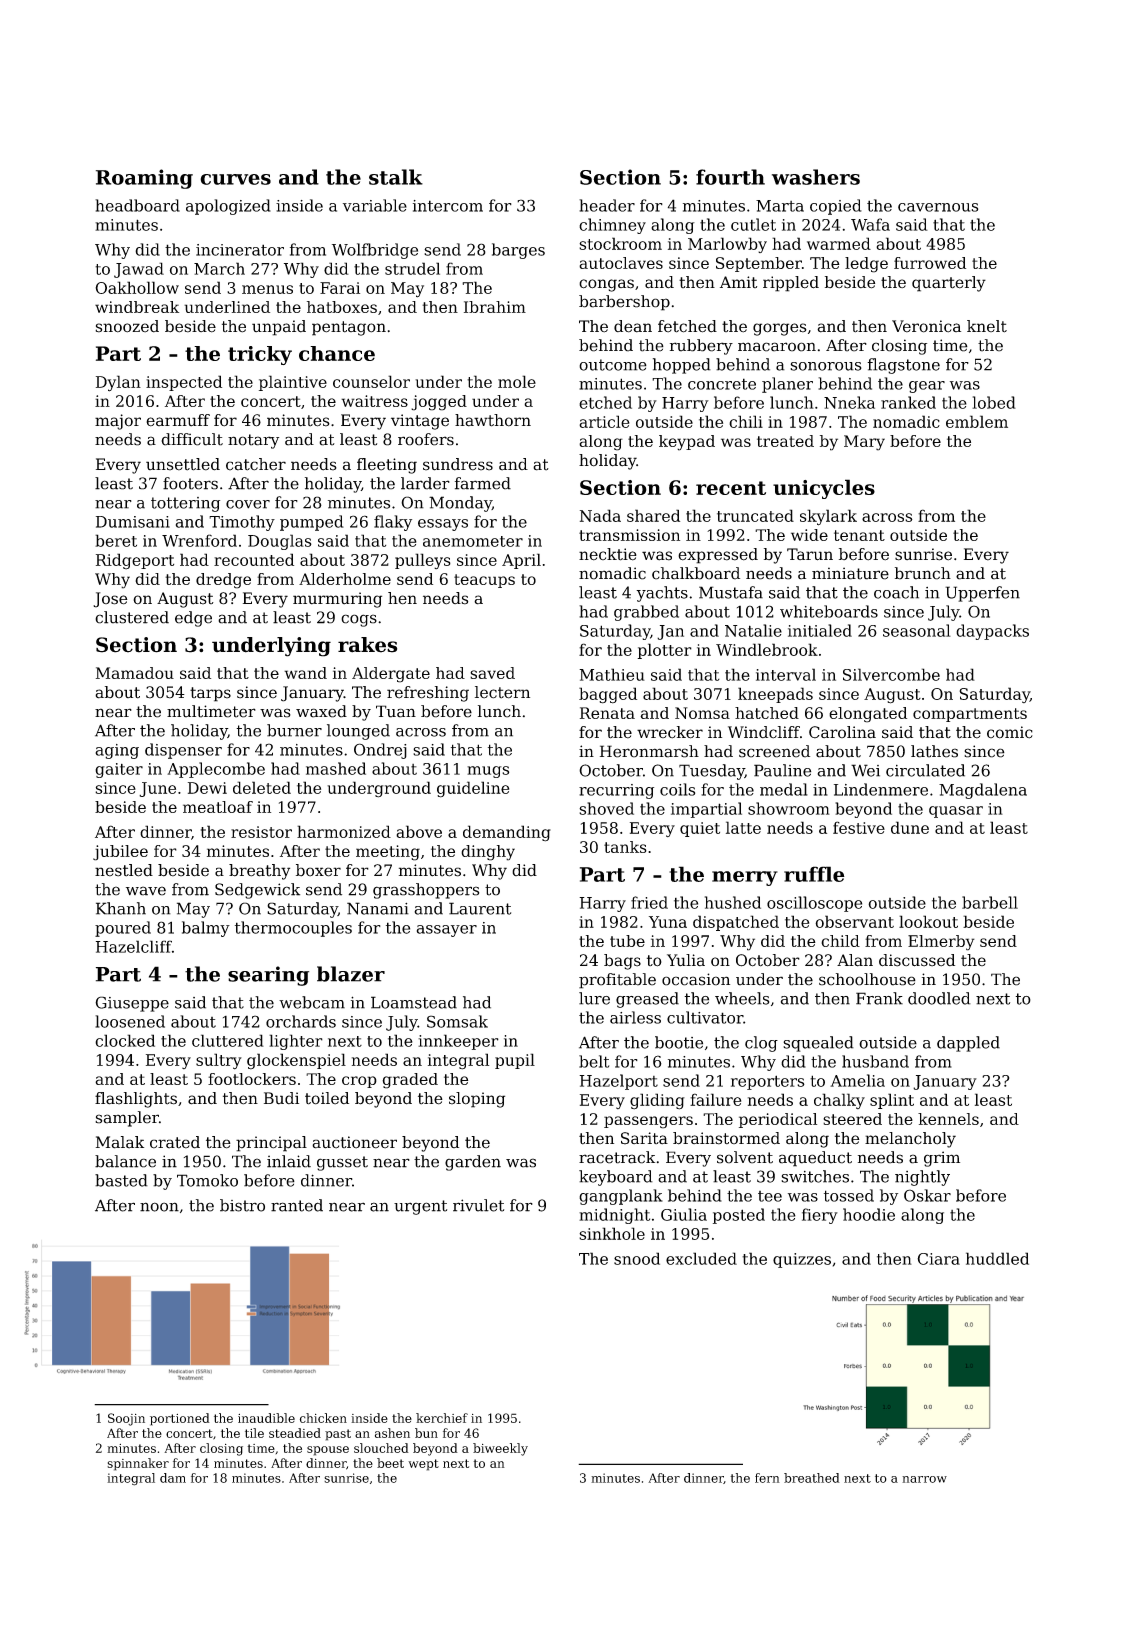  What do you see at coordinates (987, 326) in the page?
I see `knelt` at bounding box center [987, 326].
